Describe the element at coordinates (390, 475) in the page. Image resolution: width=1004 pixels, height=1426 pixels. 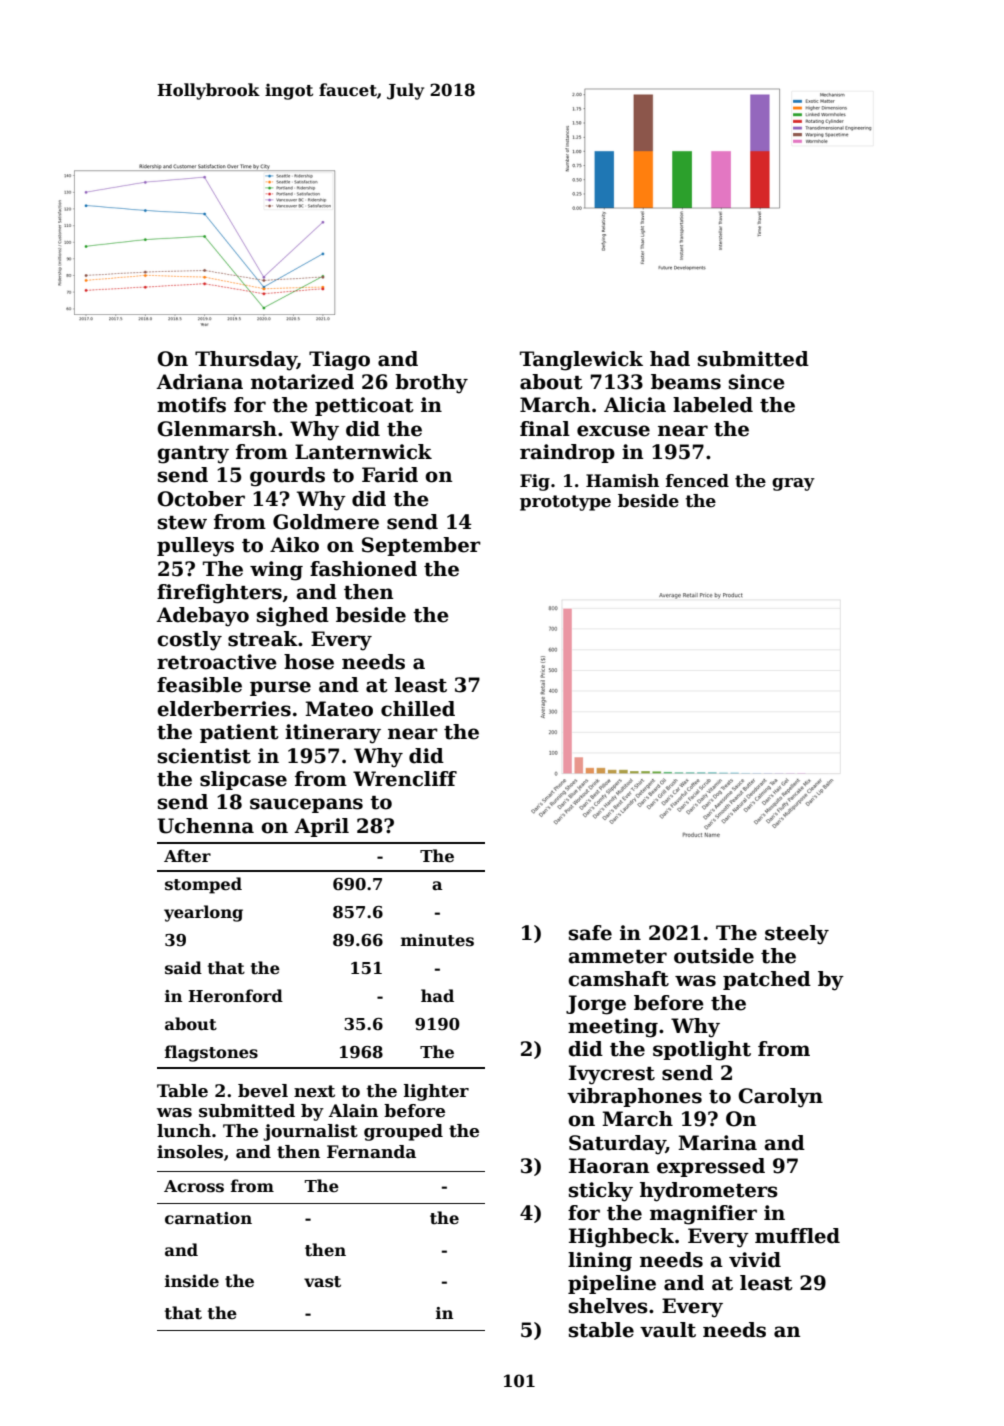
I see `Farid` at that location.
